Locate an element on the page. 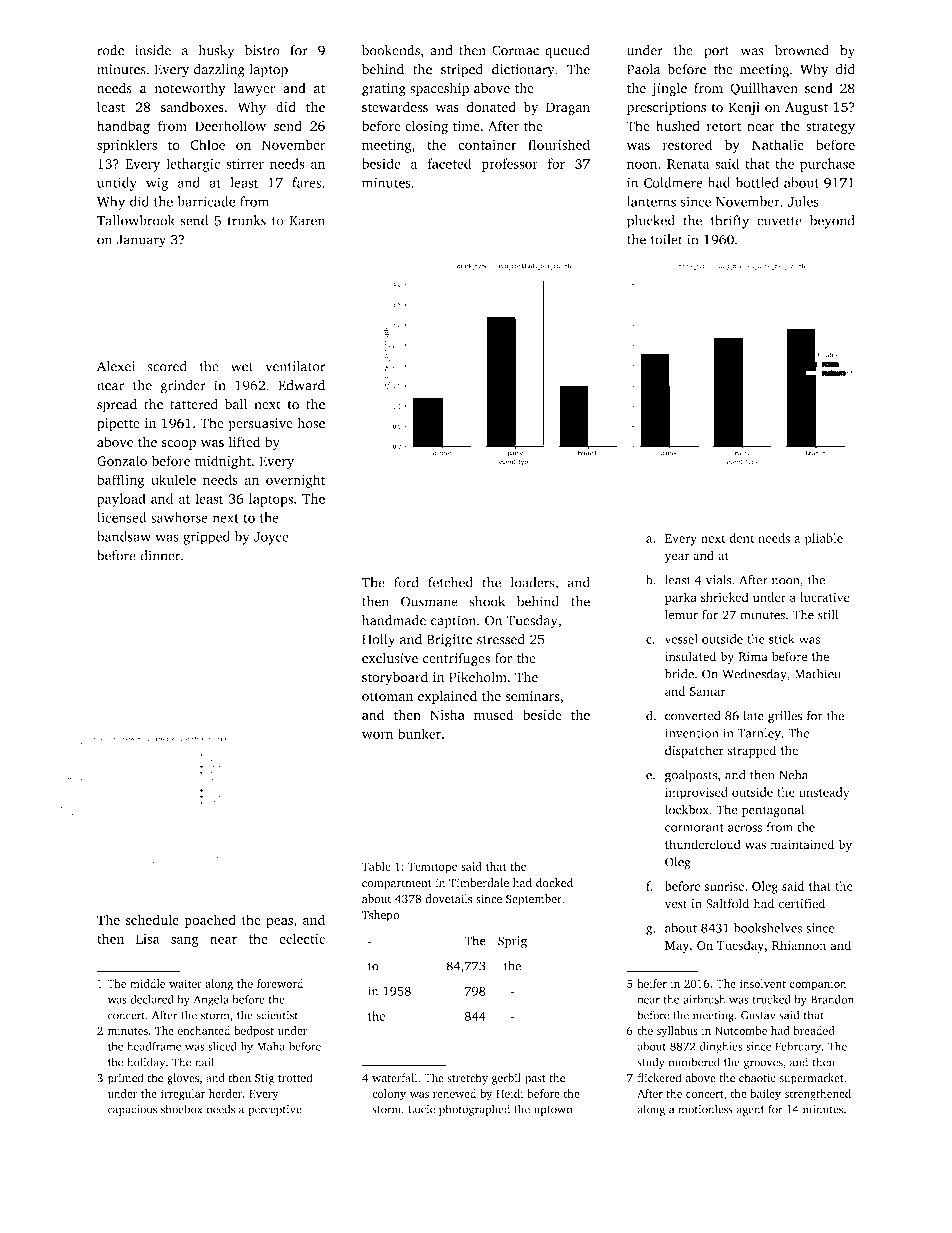 The image size is (952, 1233). bedpost is located at coordinates (254, 1032).
